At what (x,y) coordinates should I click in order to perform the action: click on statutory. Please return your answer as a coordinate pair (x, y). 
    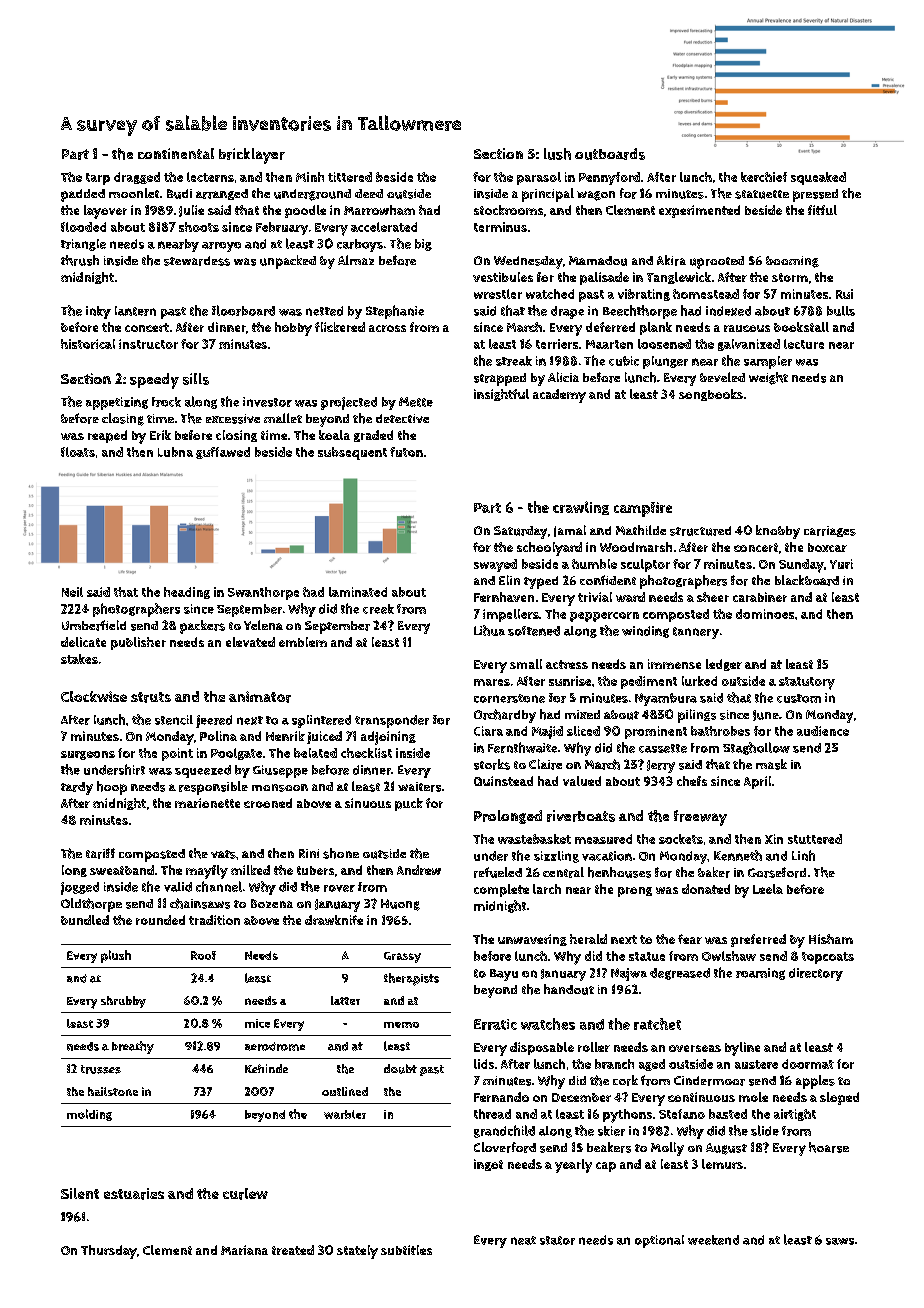
    Looking at the image, I should click on (807, 683).
